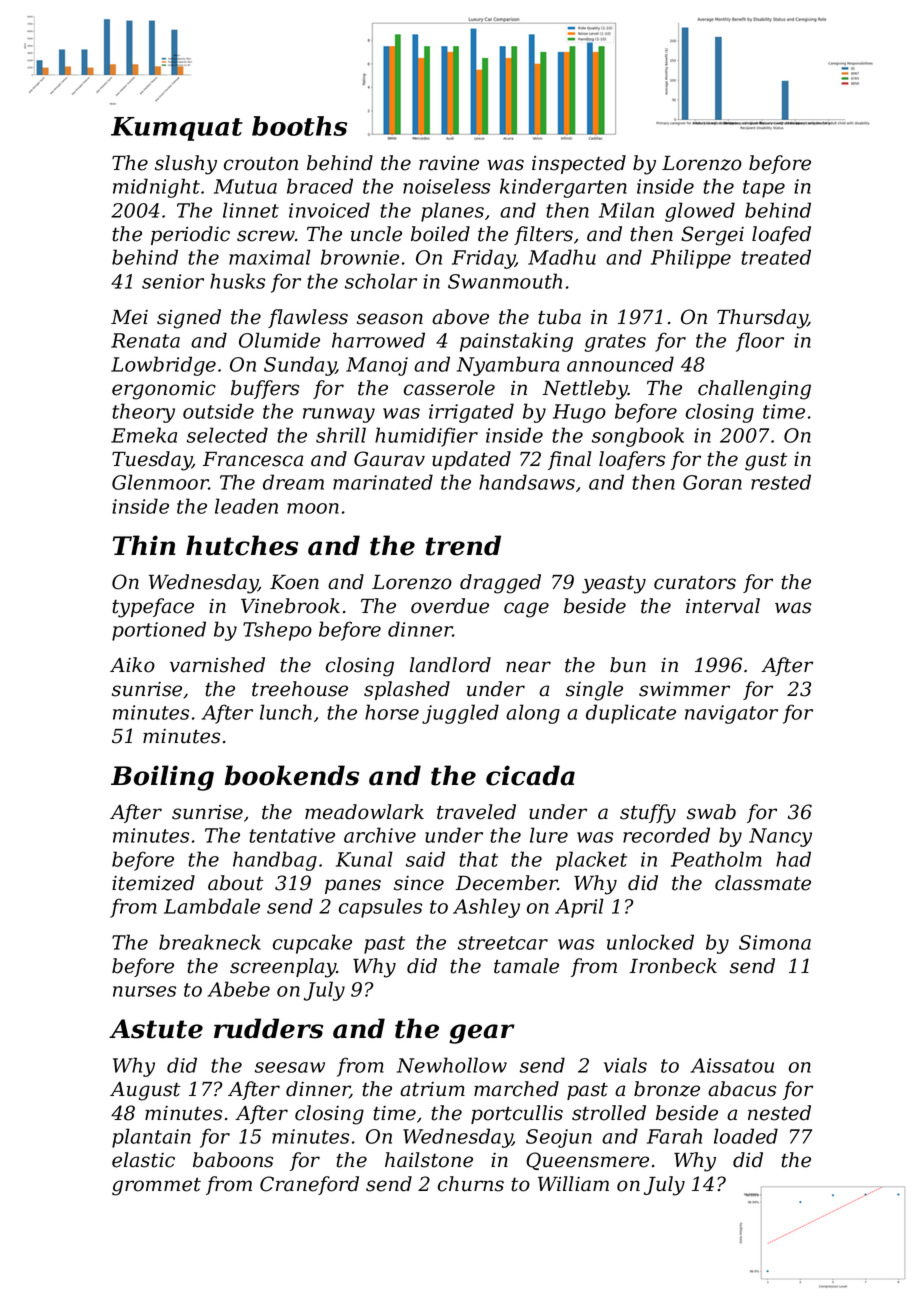  Describe the element at coordinates (517, 1114) in the screenshot. I see `portcullis` at that location.
